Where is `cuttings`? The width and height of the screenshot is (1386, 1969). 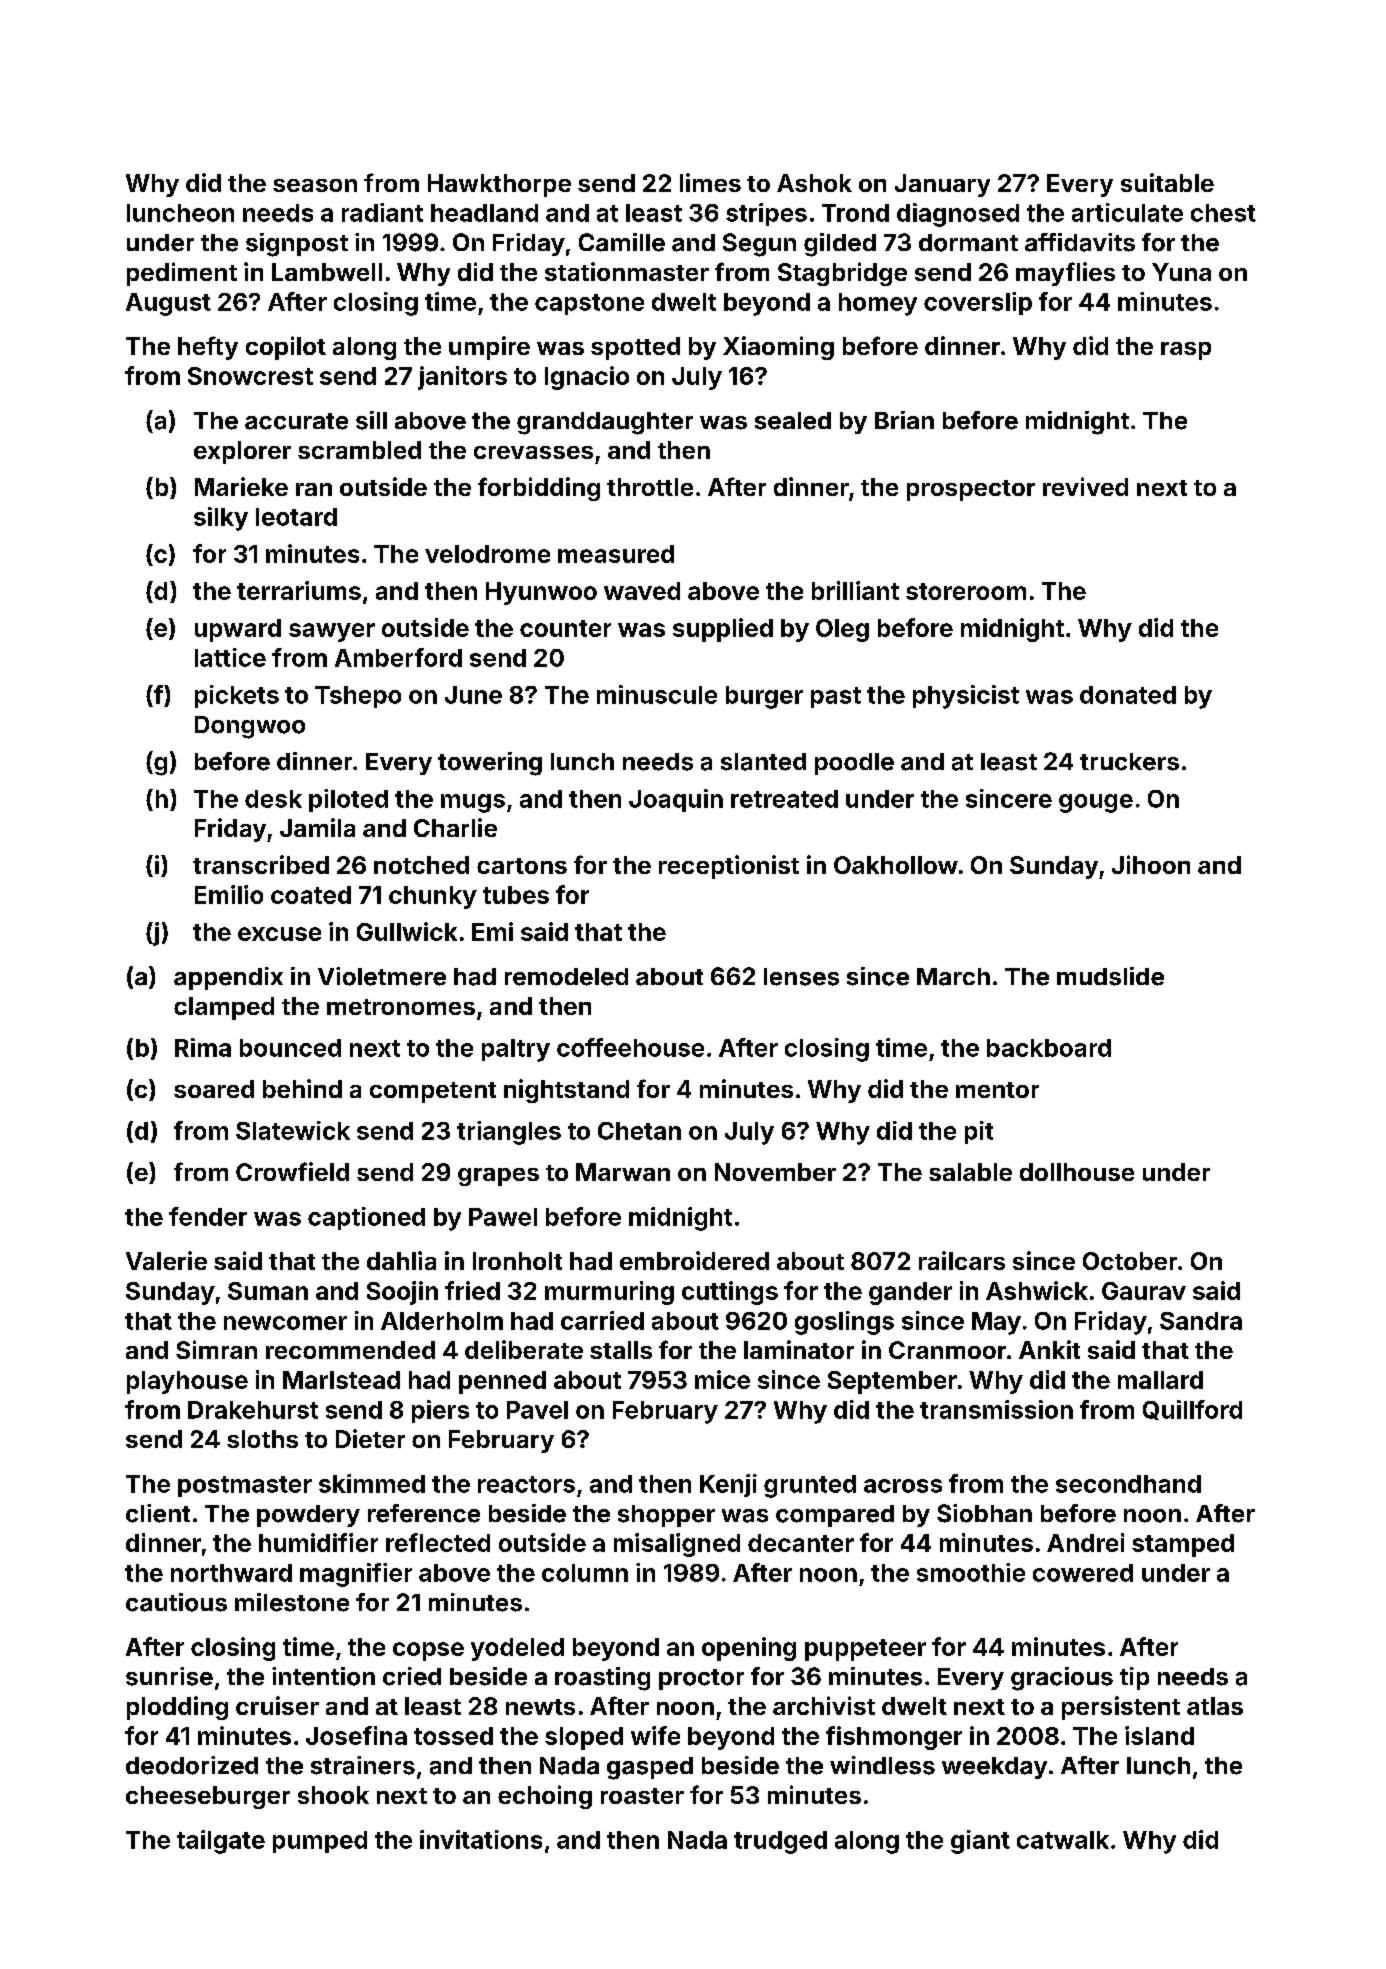
cuttings is located at coordinates (730, 1293).
